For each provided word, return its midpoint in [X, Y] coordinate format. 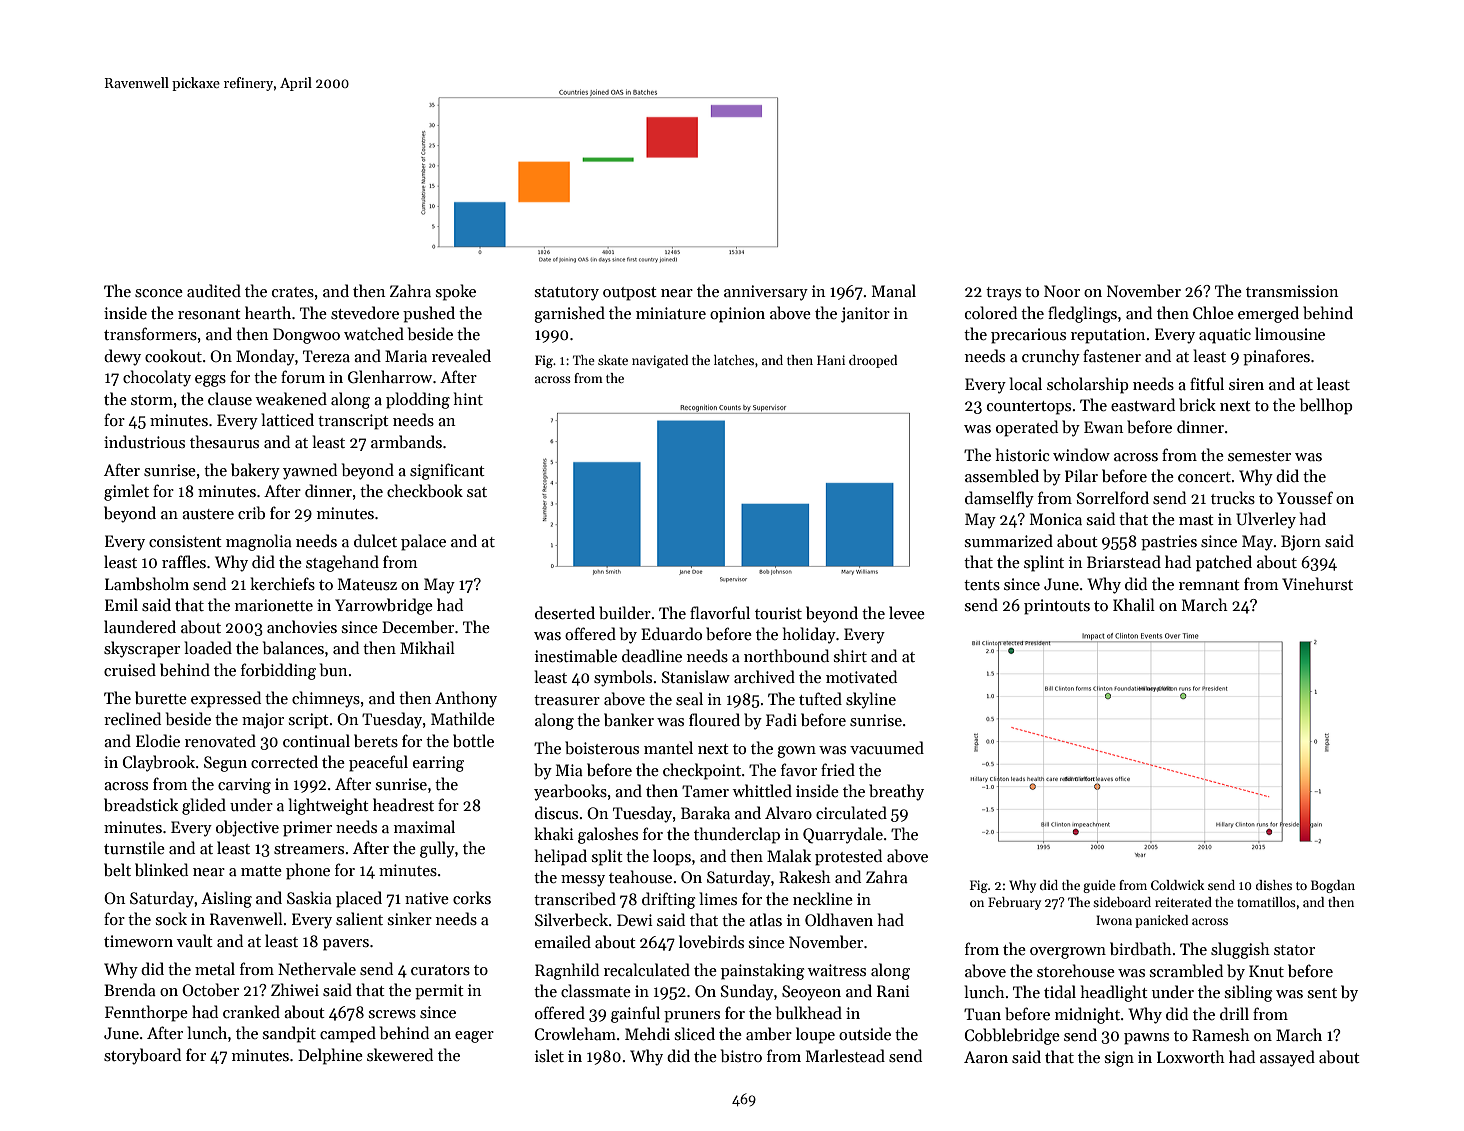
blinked [161, 870]
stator [1294, 950]
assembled [1002, 476]
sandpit [289, 1034]
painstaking [763, 971]
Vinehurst [1317, 583]
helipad [561, 857]
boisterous [602, 747]
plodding [418, 400]
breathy [896, 792]
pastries [1169, 543]
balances [293, 648]
